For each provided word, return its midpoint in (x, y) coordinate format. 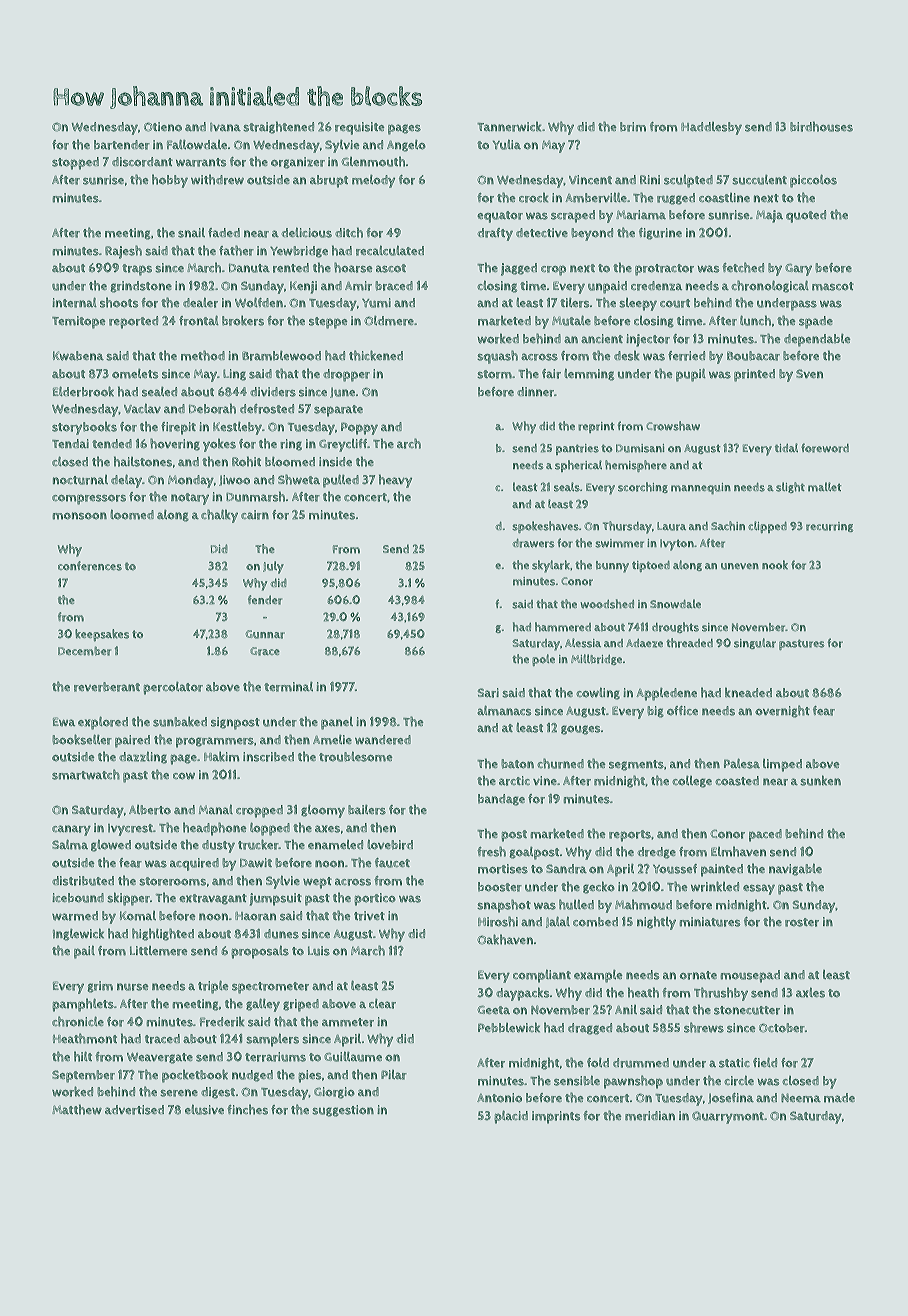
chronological (770, 286)
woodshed (607, 604)
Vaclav (142, 408)
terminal (288, 687)
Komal (138, 916)
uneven (740, 566)
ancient (602, 338)
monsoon (79, 516)
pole (543, 660)
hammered (563, 627)
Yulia (507, 144)
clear (382, 1004)
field (765, 1062)
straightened (278, 127)
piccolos (813, 181)
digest (218, 1093)
